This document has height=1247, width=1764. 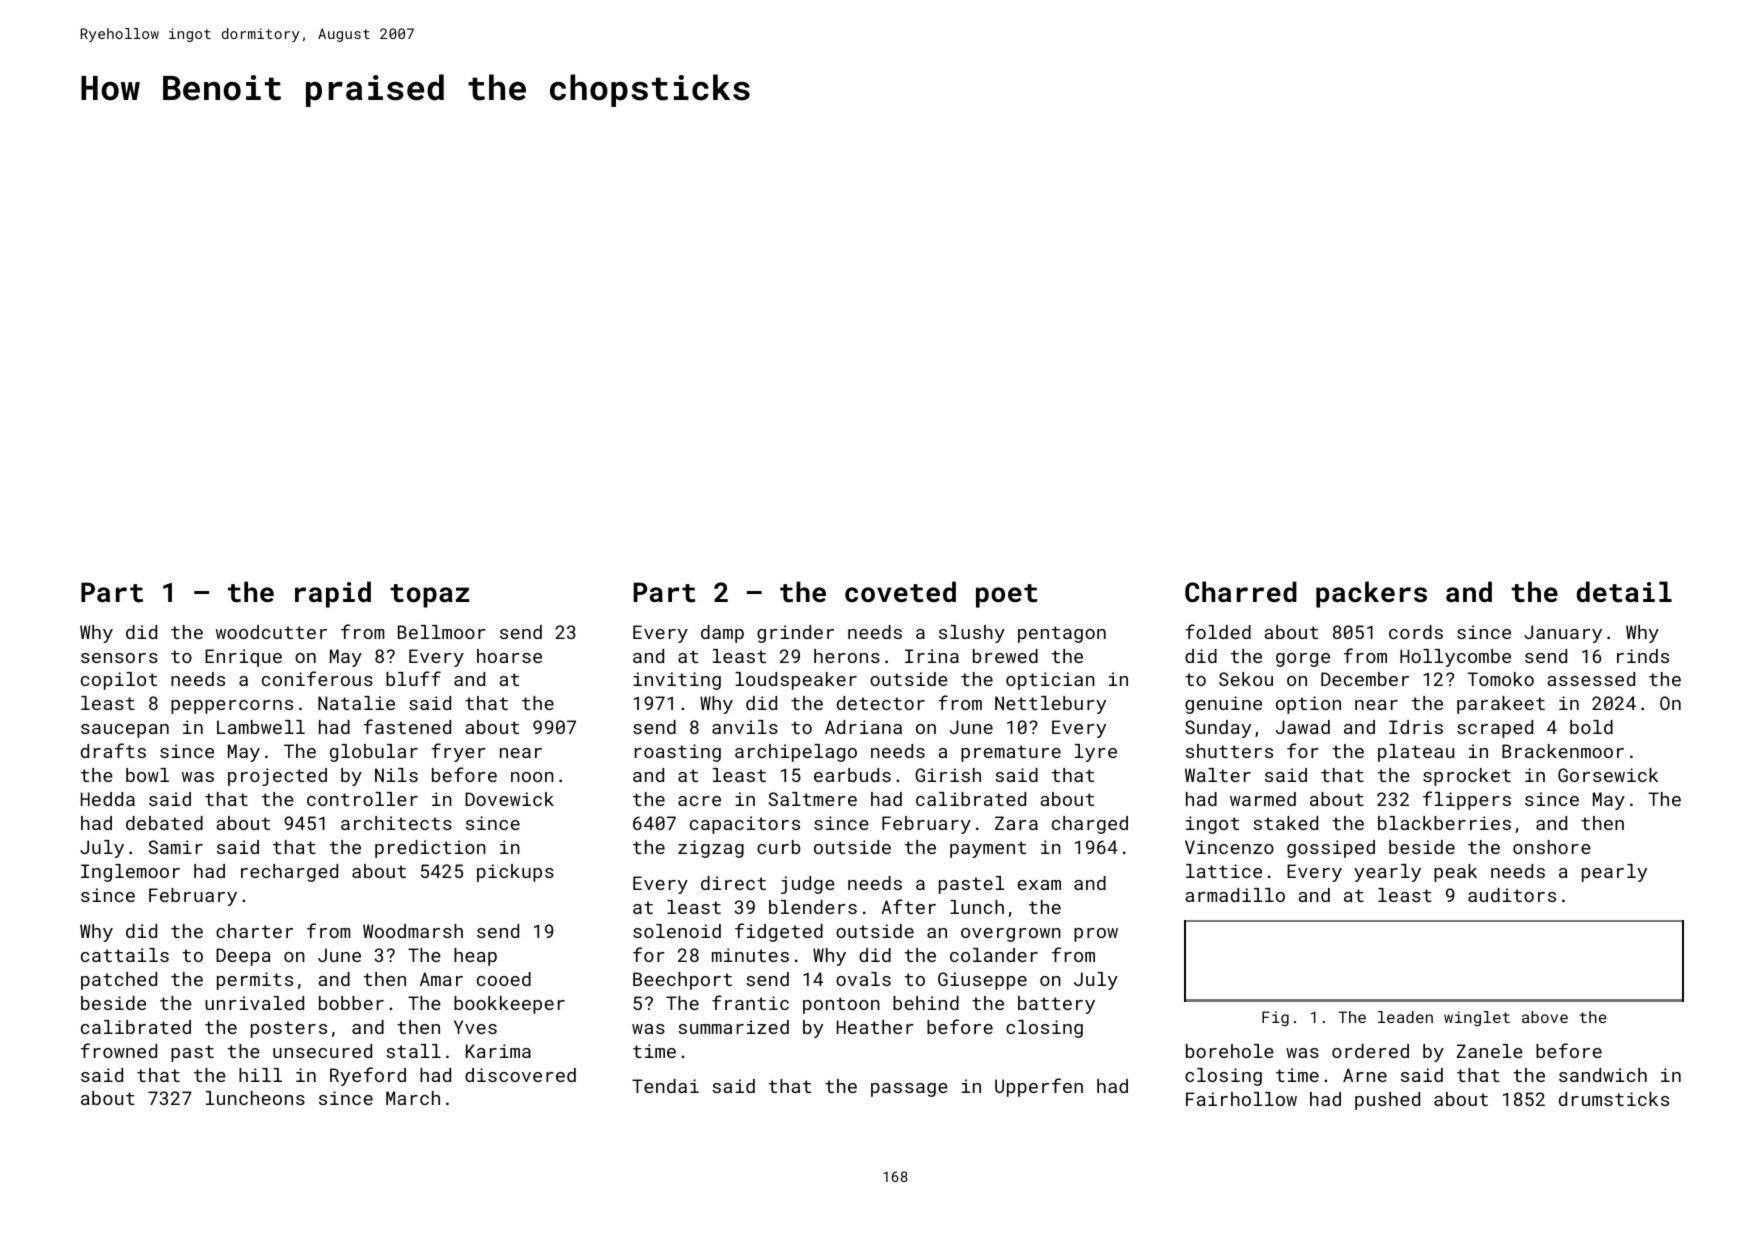 I want to click on auditors, so click(x=1512, y=895).
